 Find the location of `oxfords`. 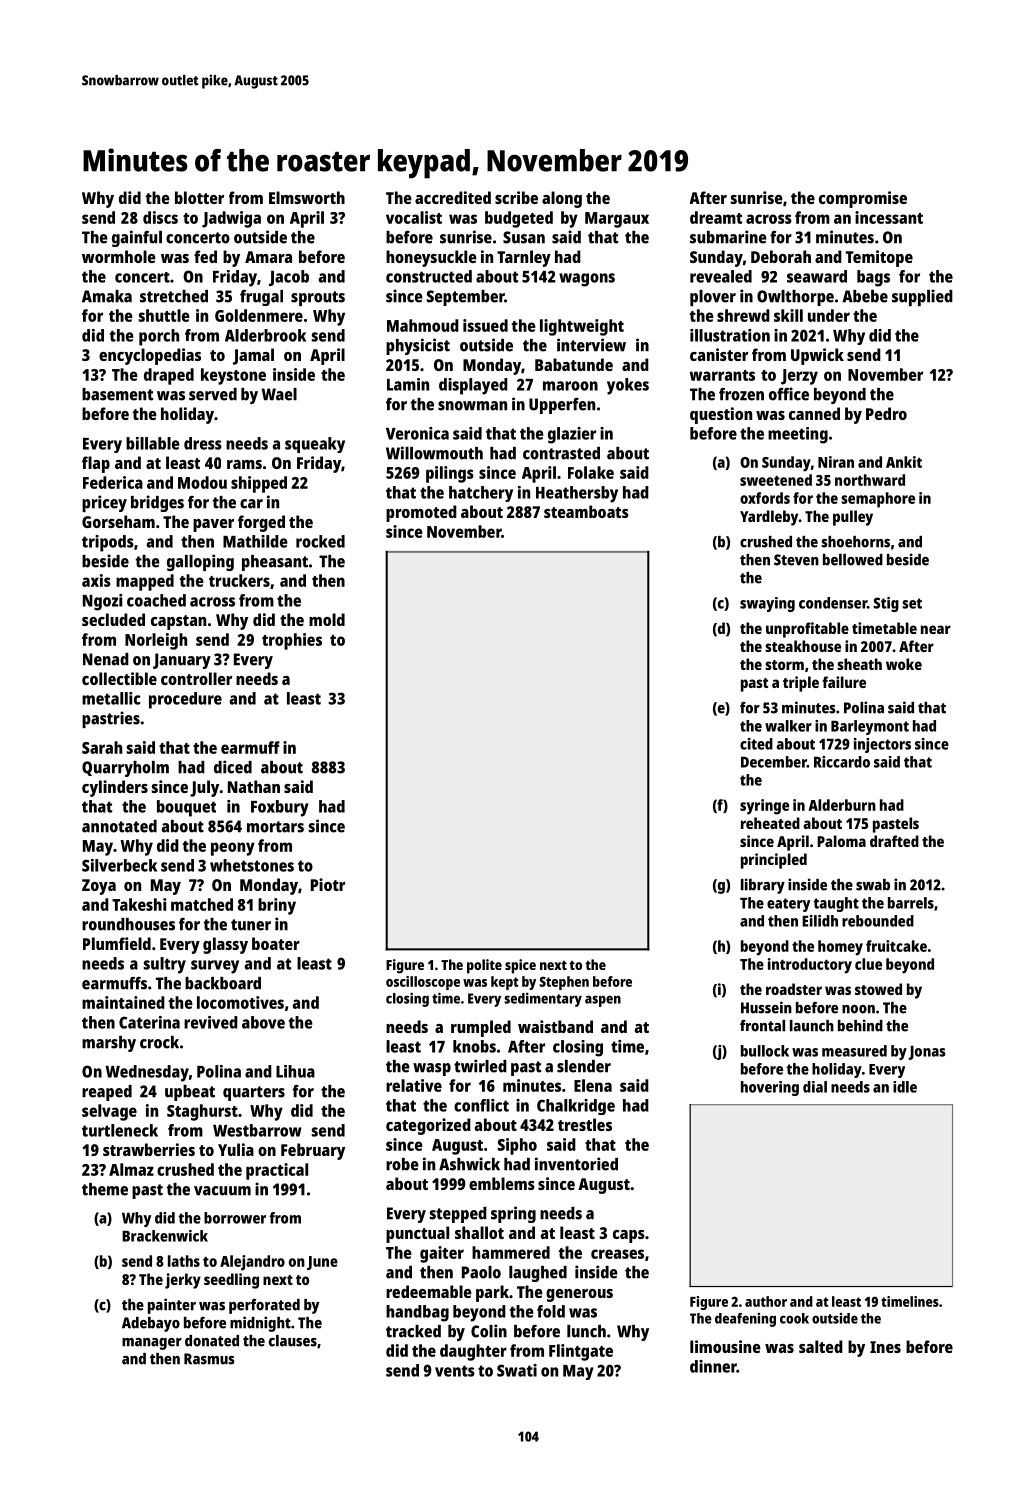

oxfords is located at coordinates (765, 498).
